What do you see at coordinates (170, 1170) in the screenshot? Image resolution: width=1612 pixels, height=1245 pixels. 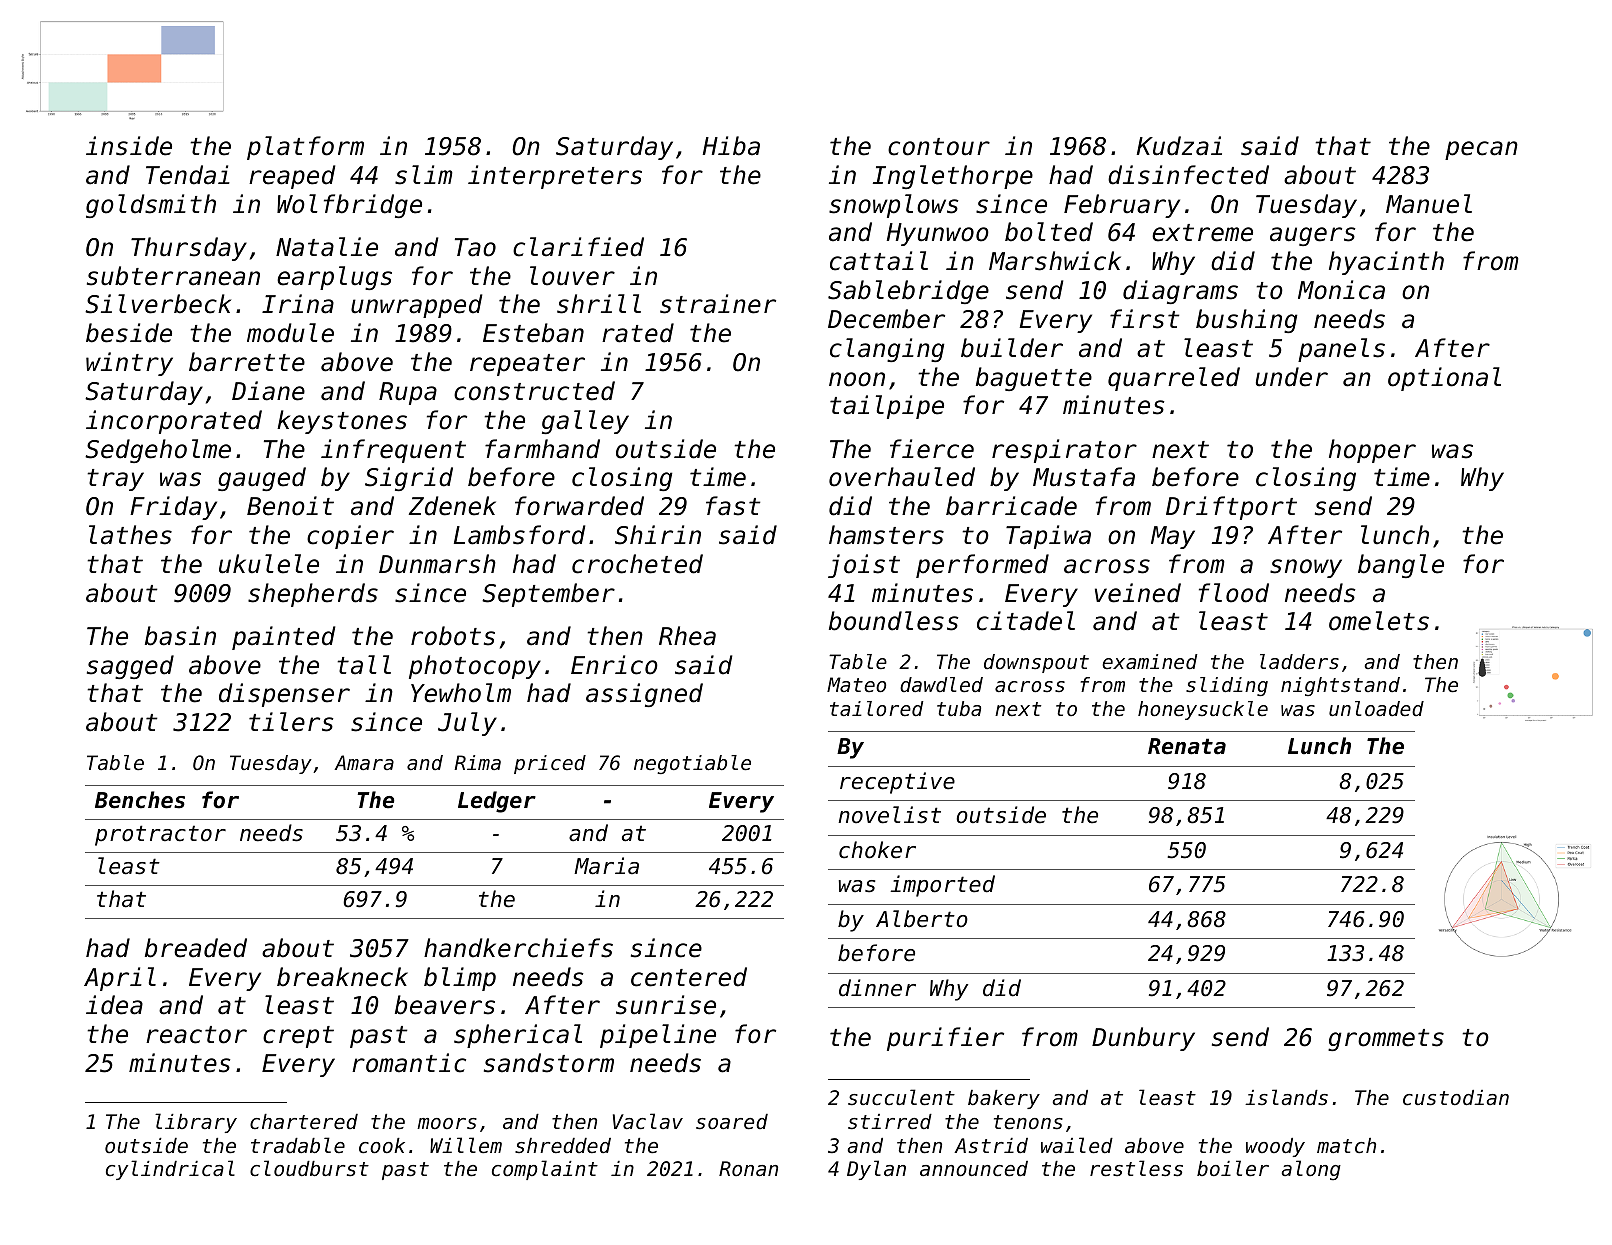 I see `cylindrical` at bounding box center [170, 1170].
